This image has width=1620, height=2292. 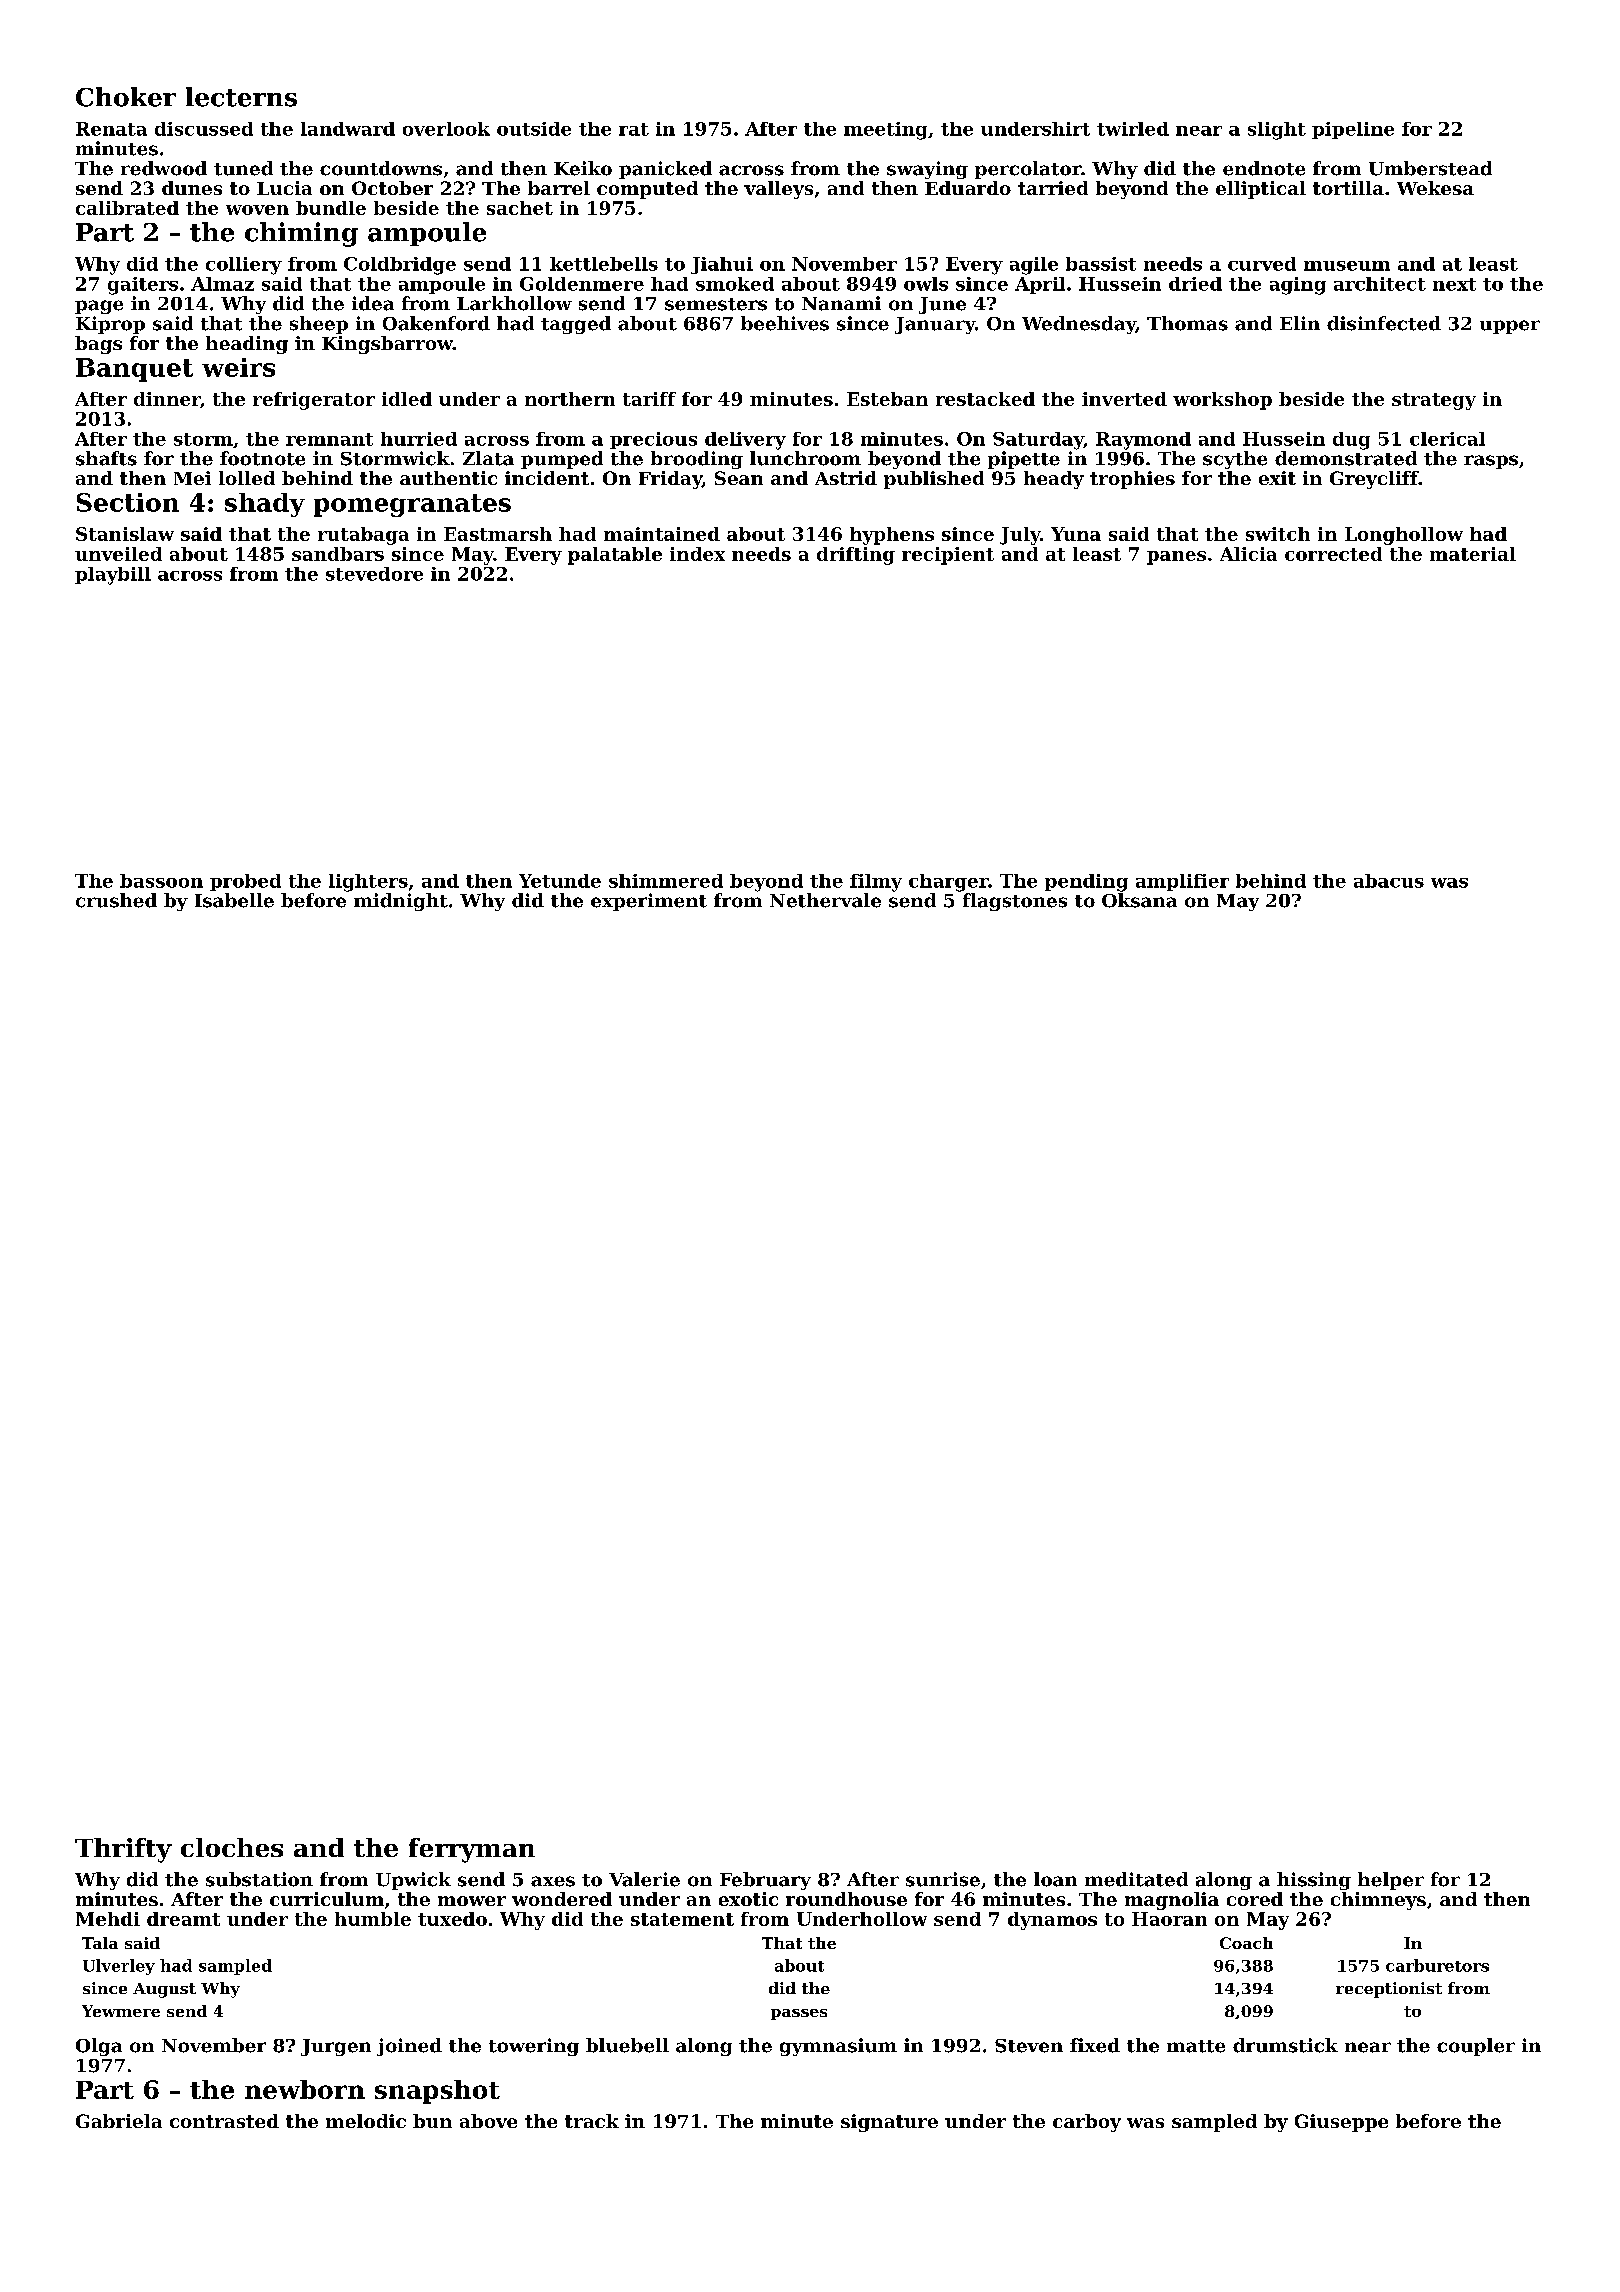 I want to click on crushed, so click(x=116, y=900).
